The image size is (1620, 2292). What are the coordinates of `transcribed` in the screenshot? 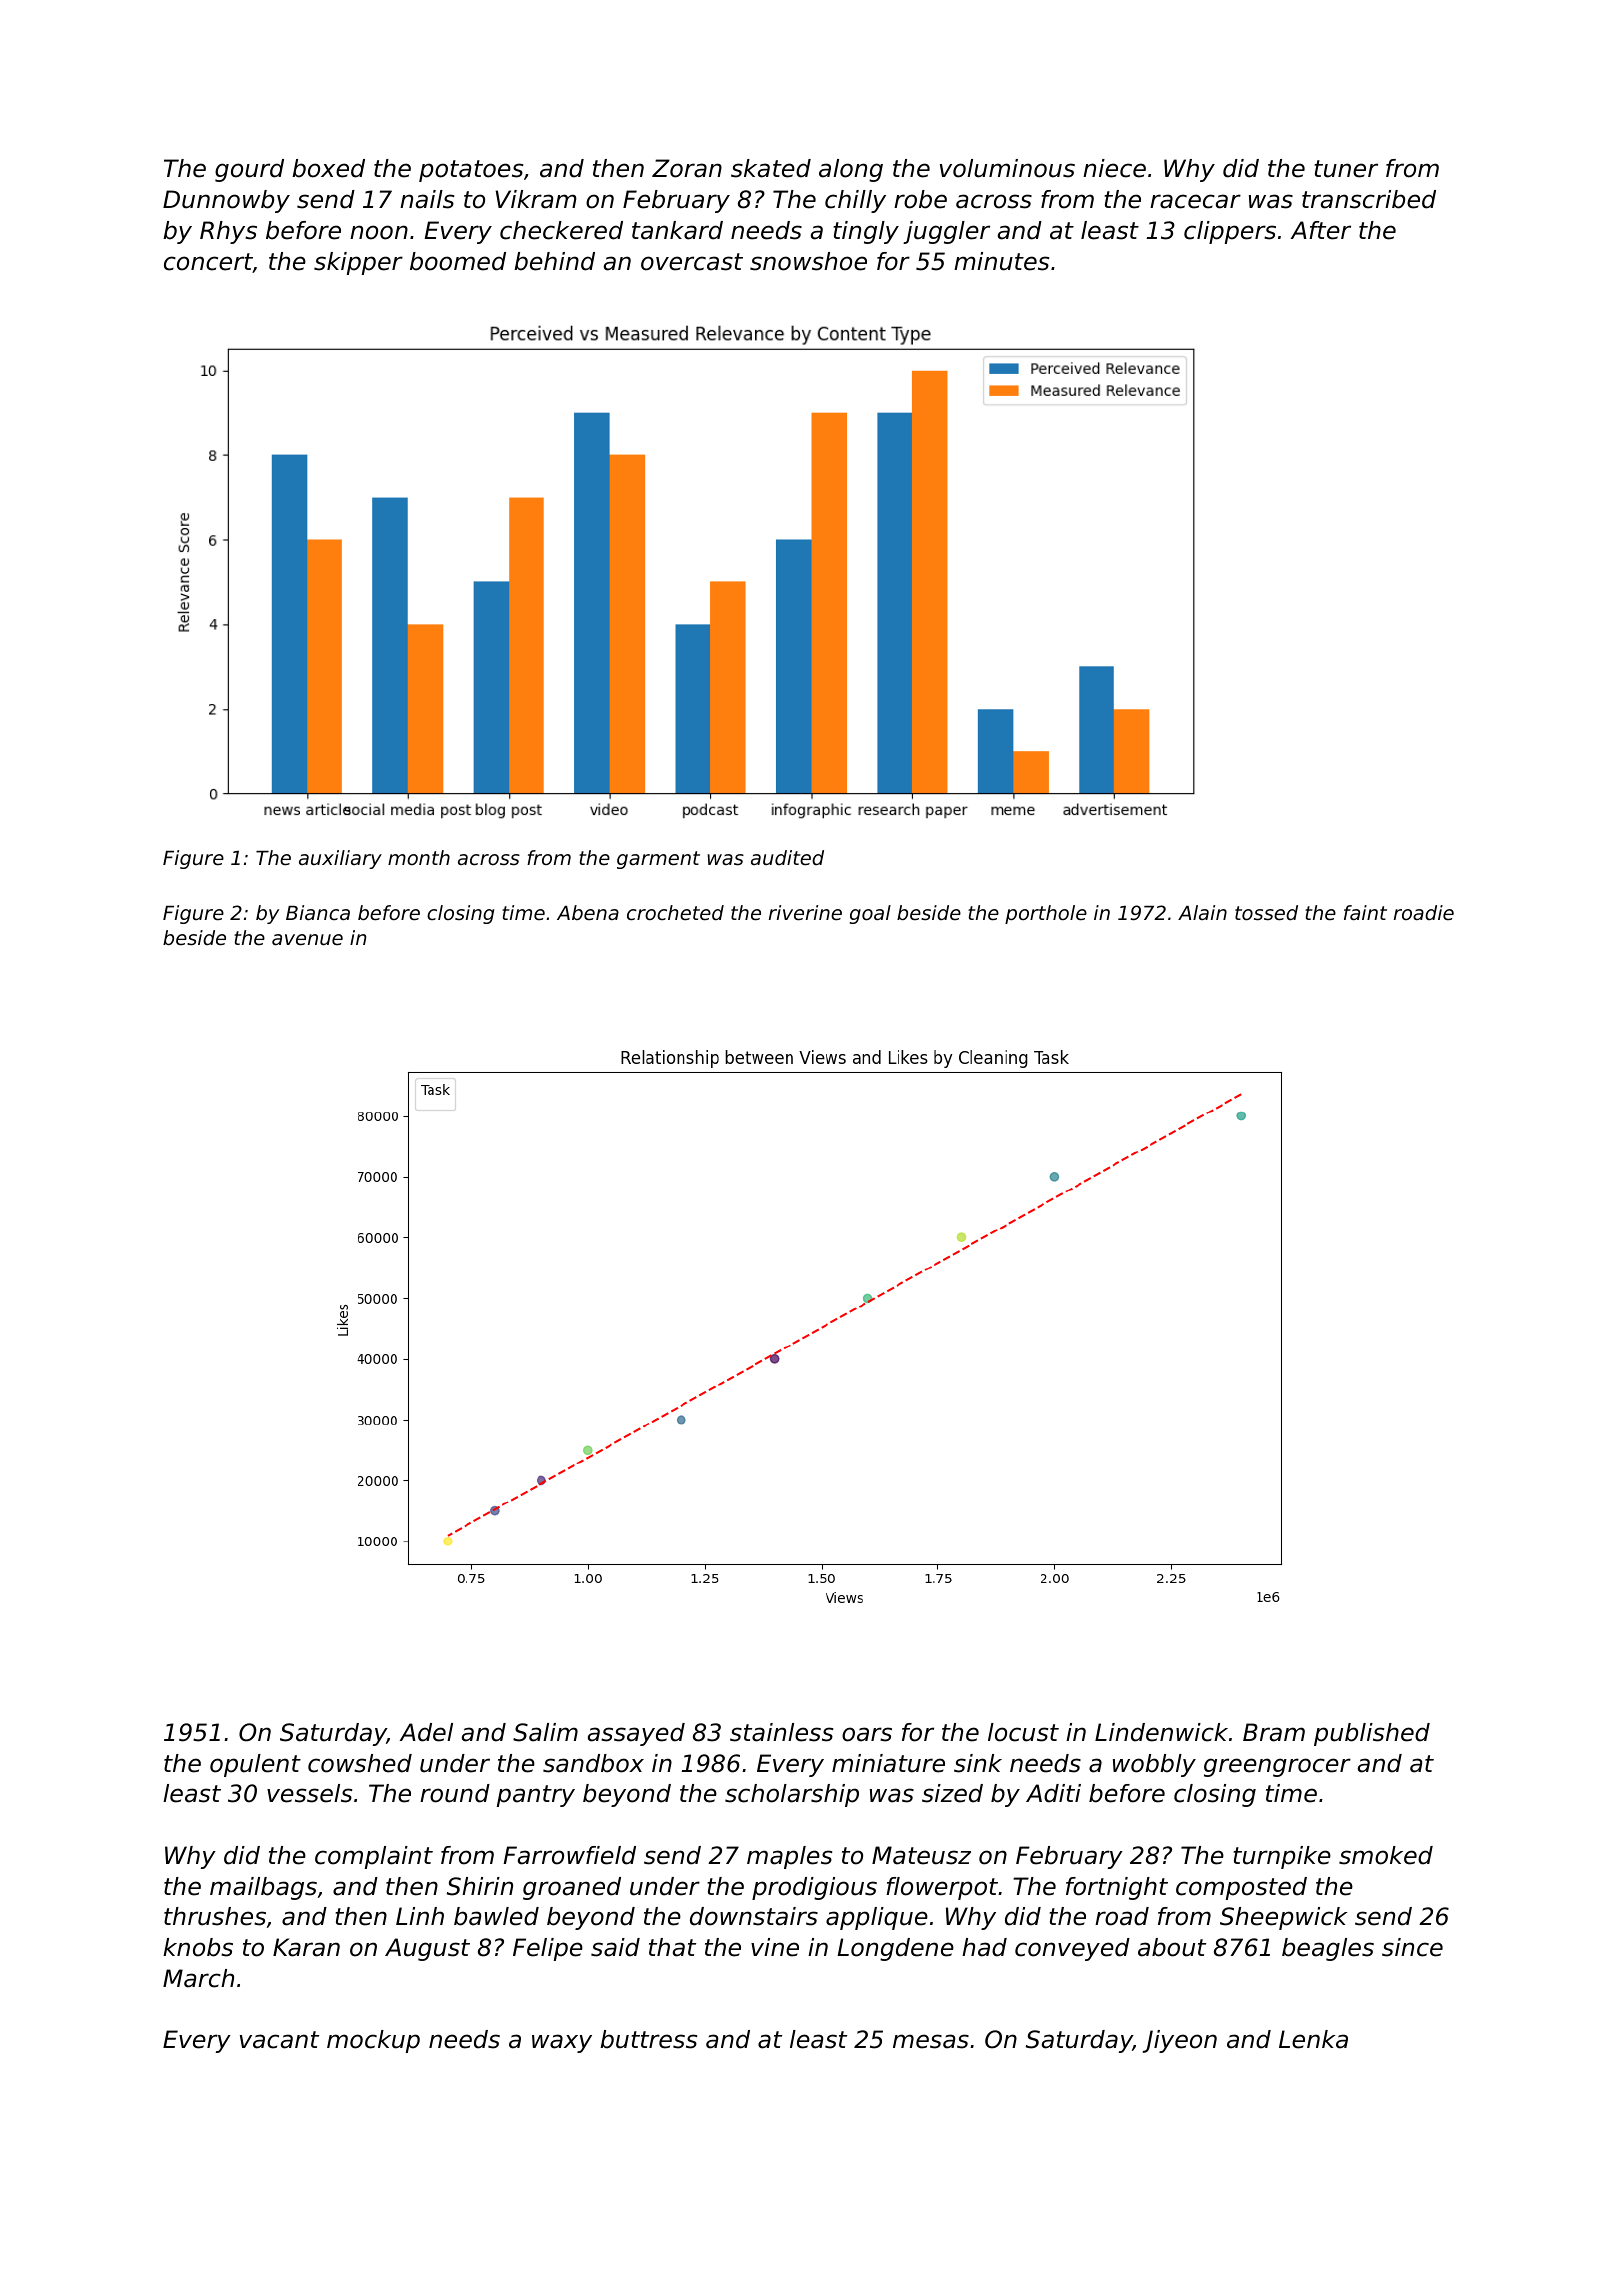 It's located at (1369, 199).
